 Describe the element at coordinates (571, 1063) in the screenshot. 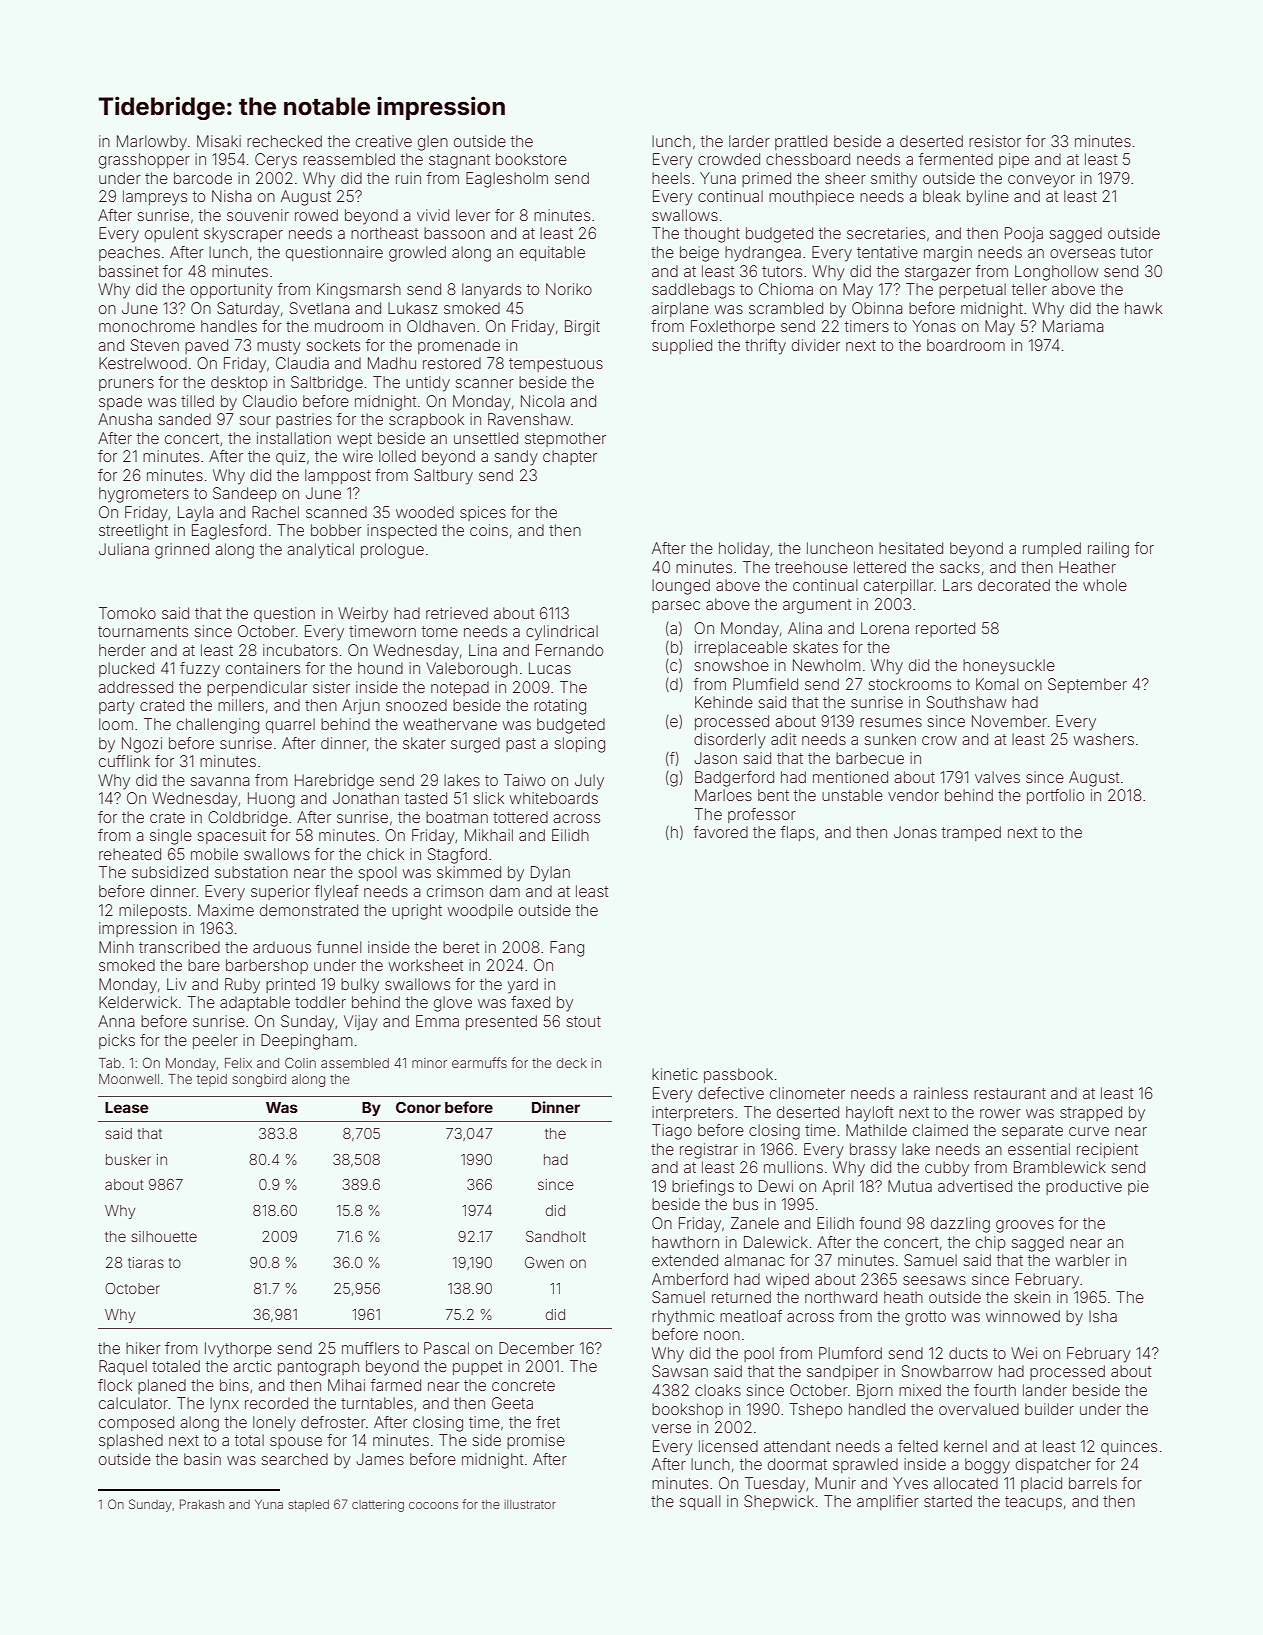

I see `deck` at that location.
